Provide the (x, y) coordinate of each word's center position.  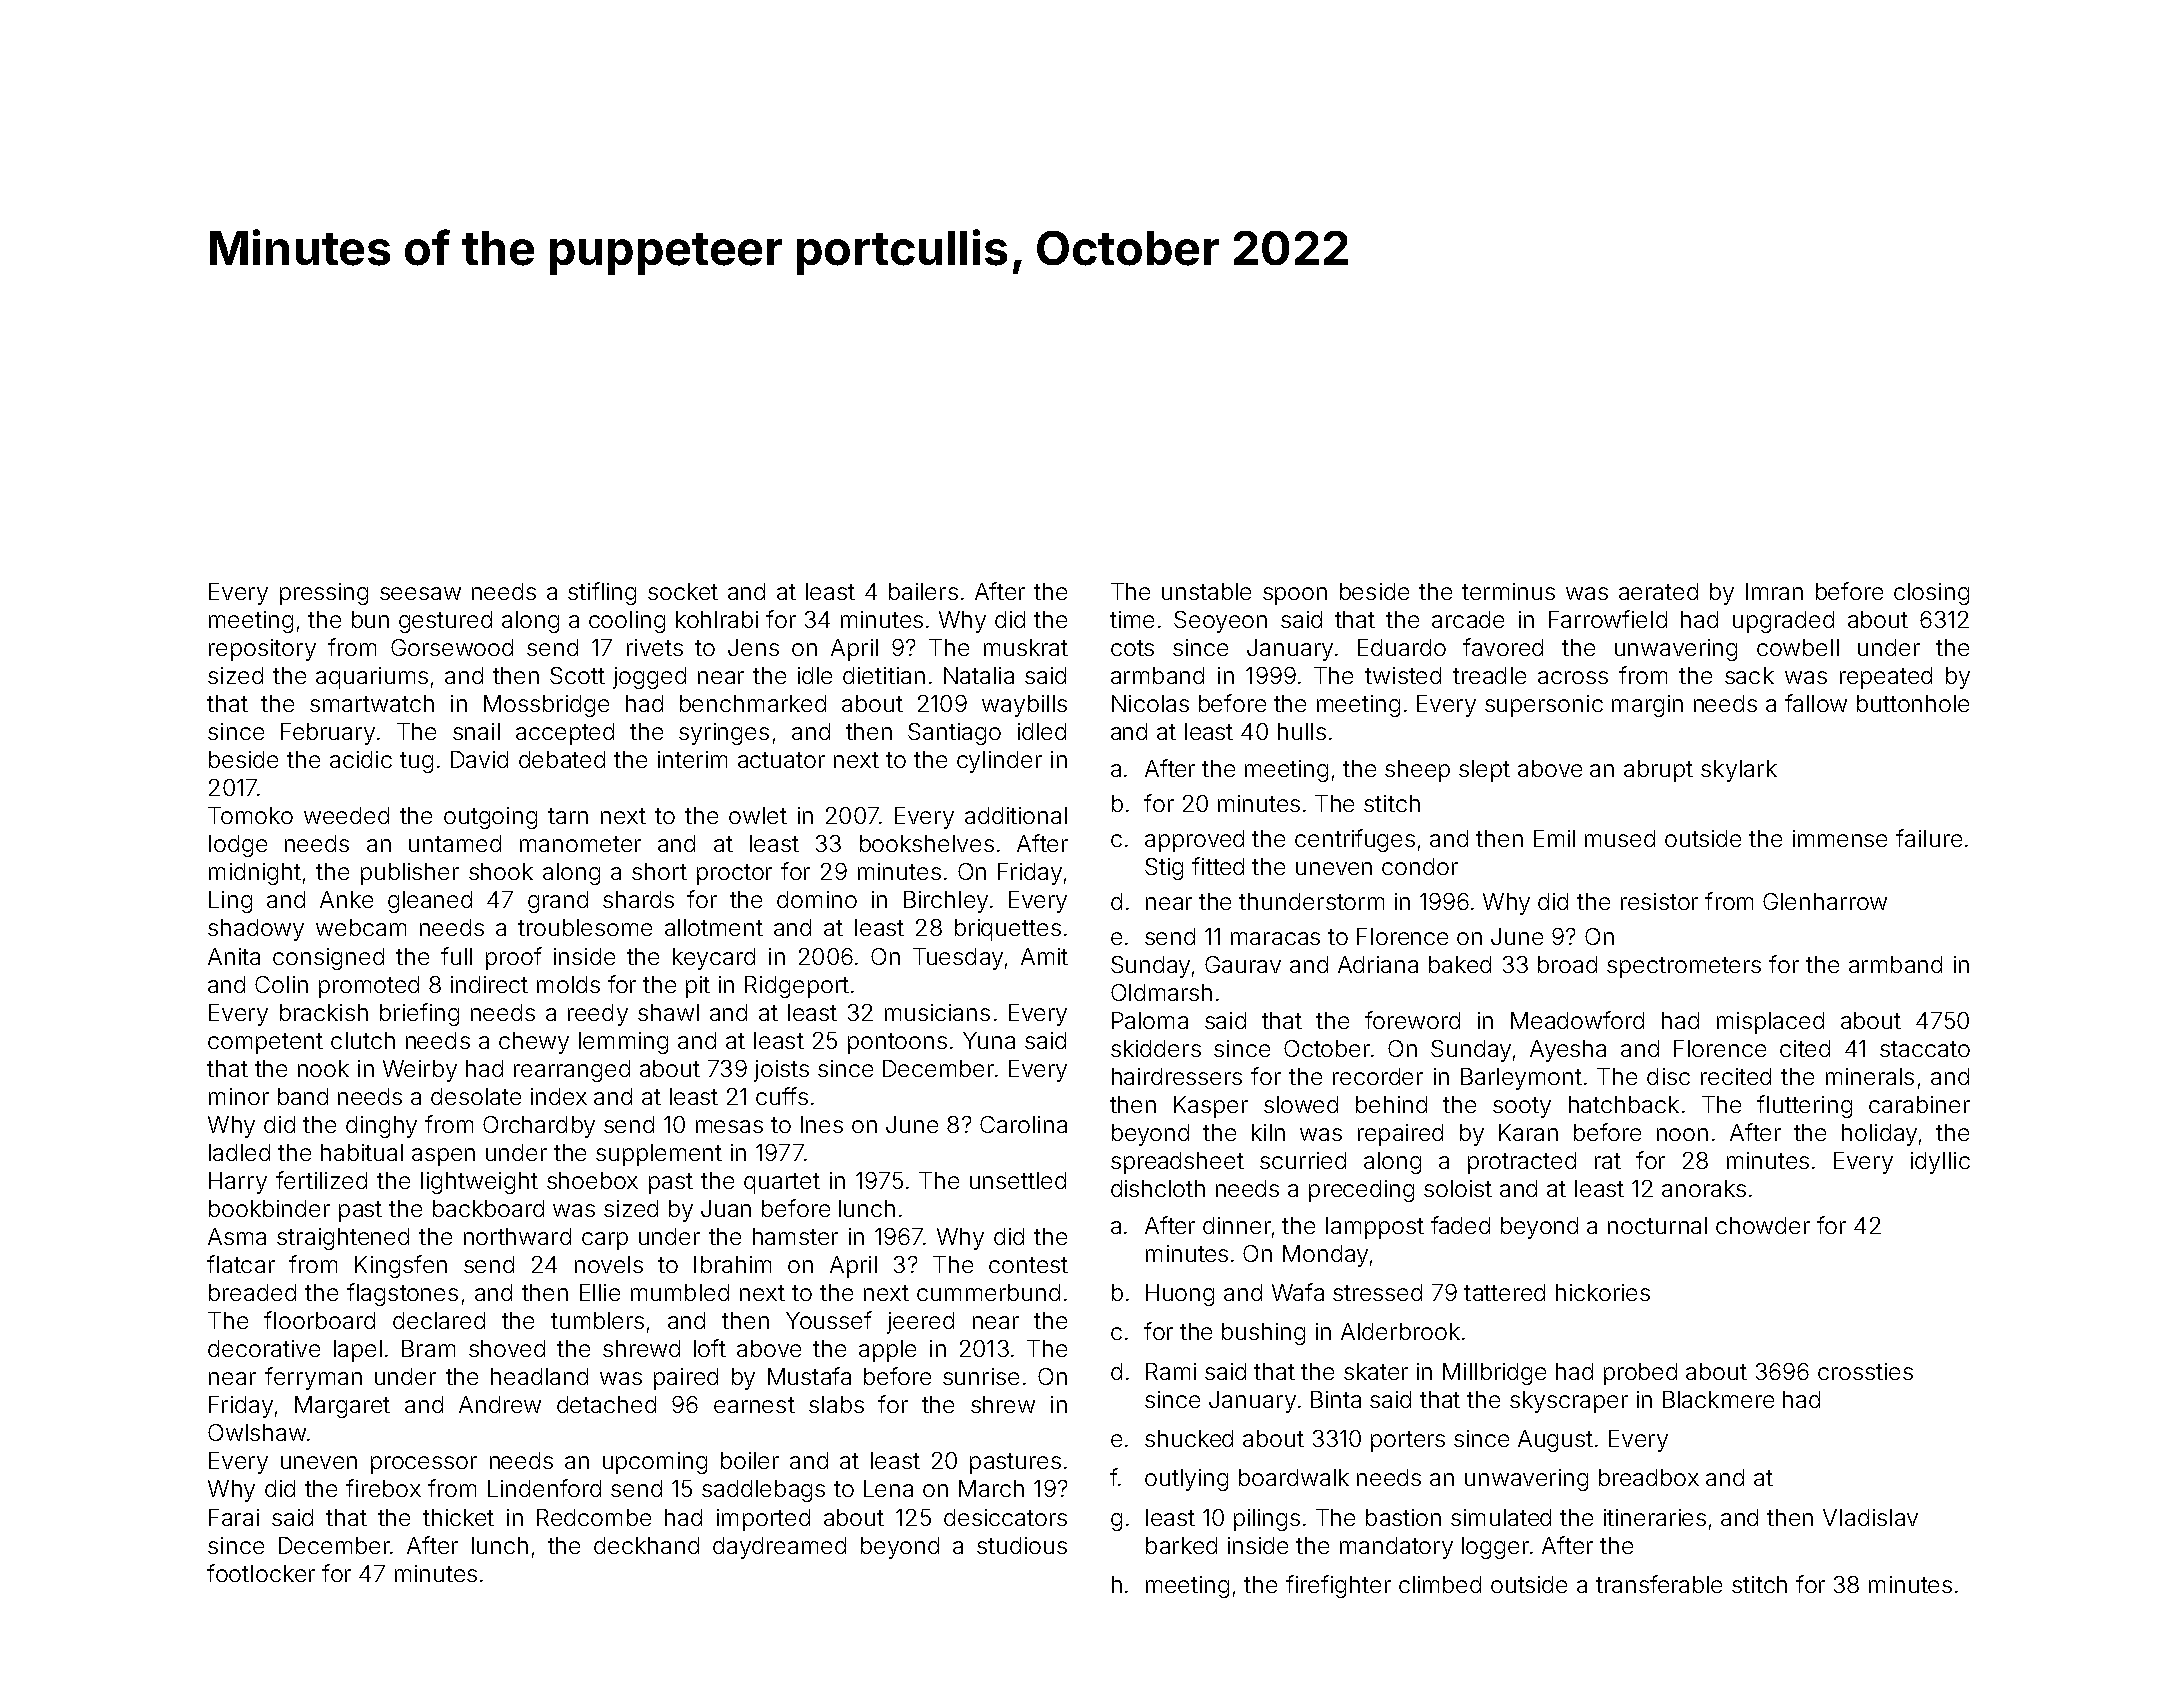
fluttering (1804, 1106)
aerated (1658, 591)
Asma (237, 1236)
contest (1028, 1265)
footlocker (261, 1573)
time (1132, 619)
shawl (668, 1012)
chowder (1763, 1225)
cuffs (782, 1096)
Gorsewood (452, 647)
